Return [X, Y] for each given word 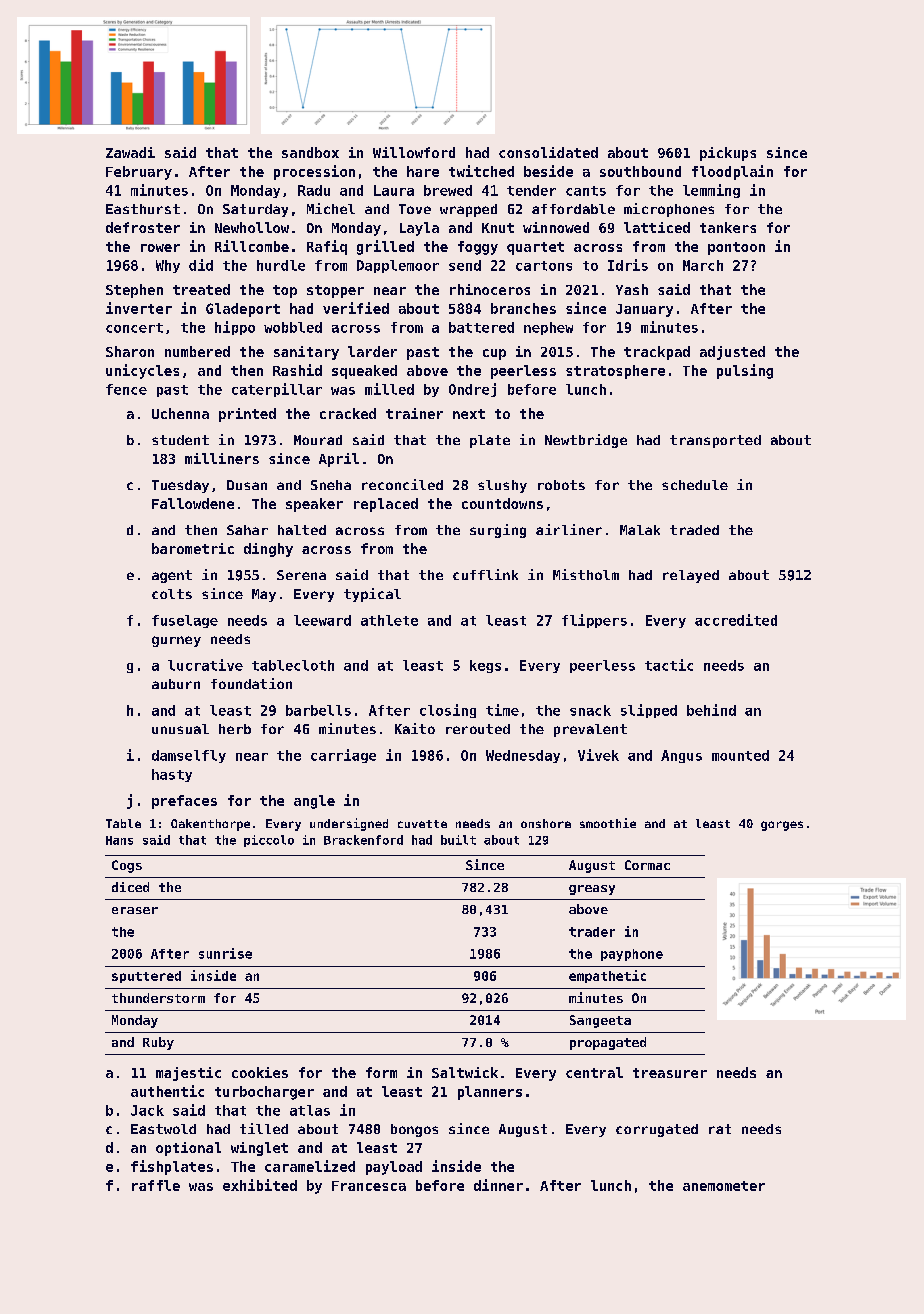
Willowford [414, 152]
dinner [498, 1185]
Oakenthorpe [210, 825]
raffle [156, 1185]
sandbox [310, 152]
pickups [728, 154]
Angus [681, 756]
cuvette [422, 824]
